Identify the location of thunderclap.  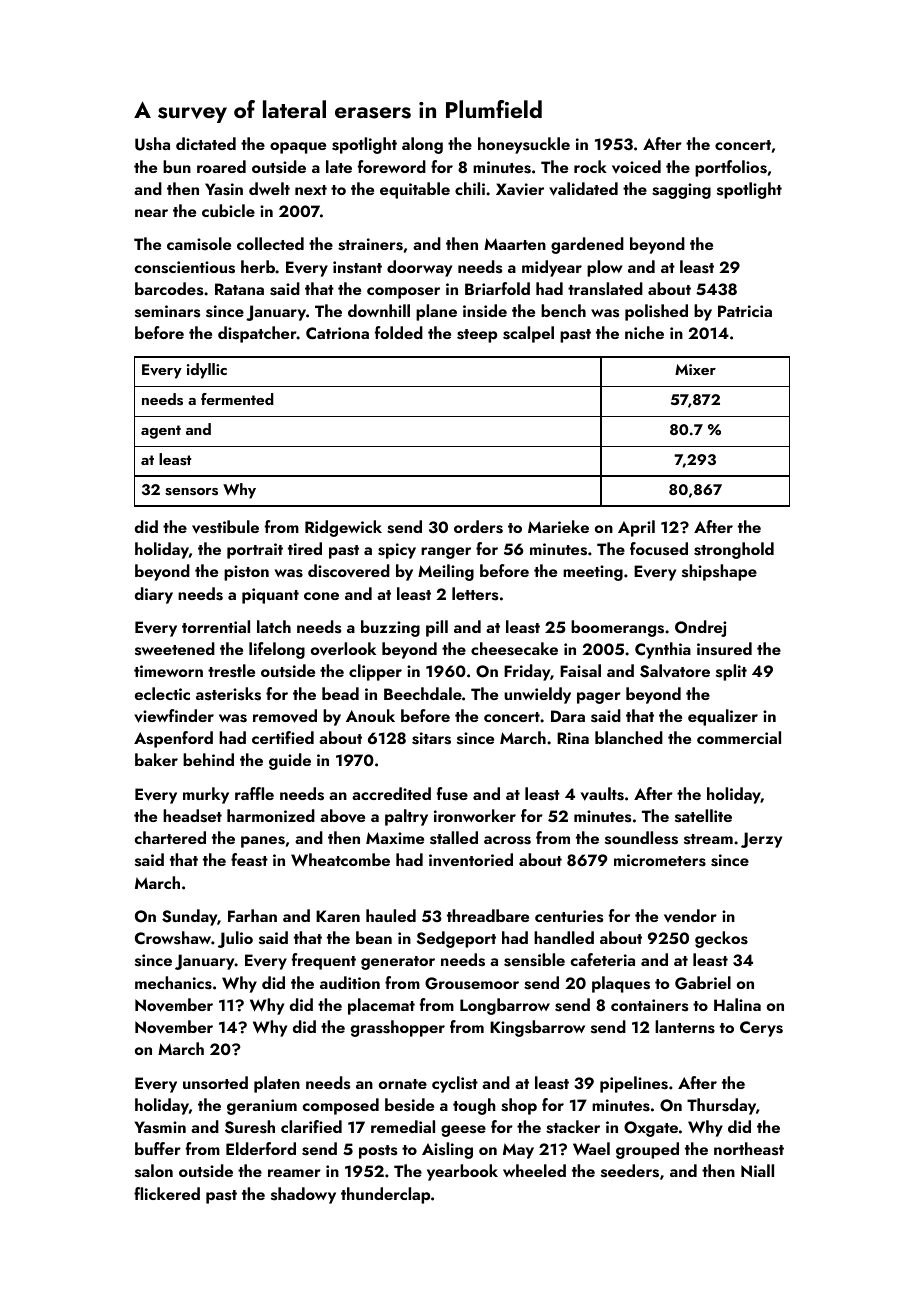
(385, 1195).
